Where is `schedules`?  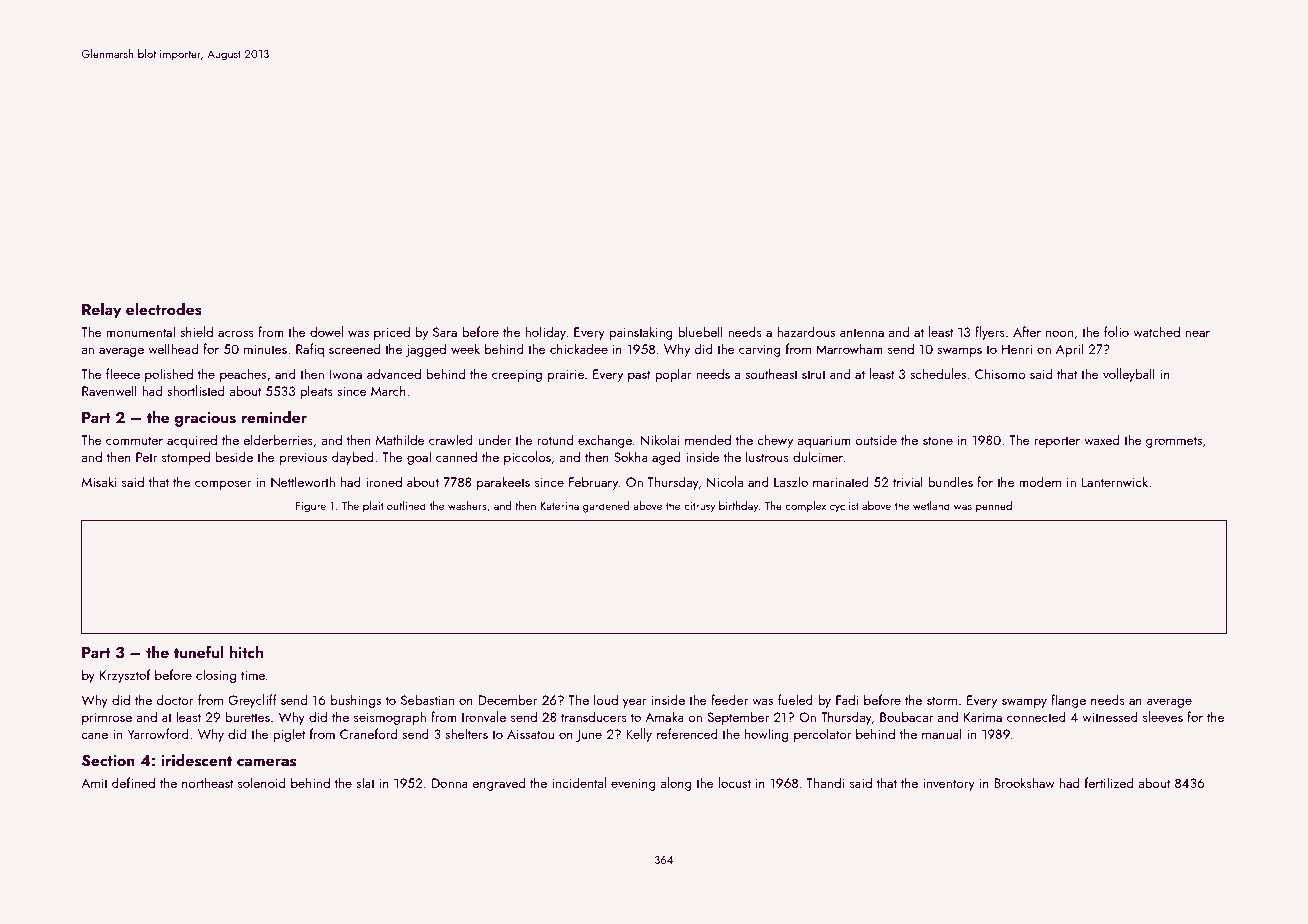
schedules is located at coordinates (938, 373).
